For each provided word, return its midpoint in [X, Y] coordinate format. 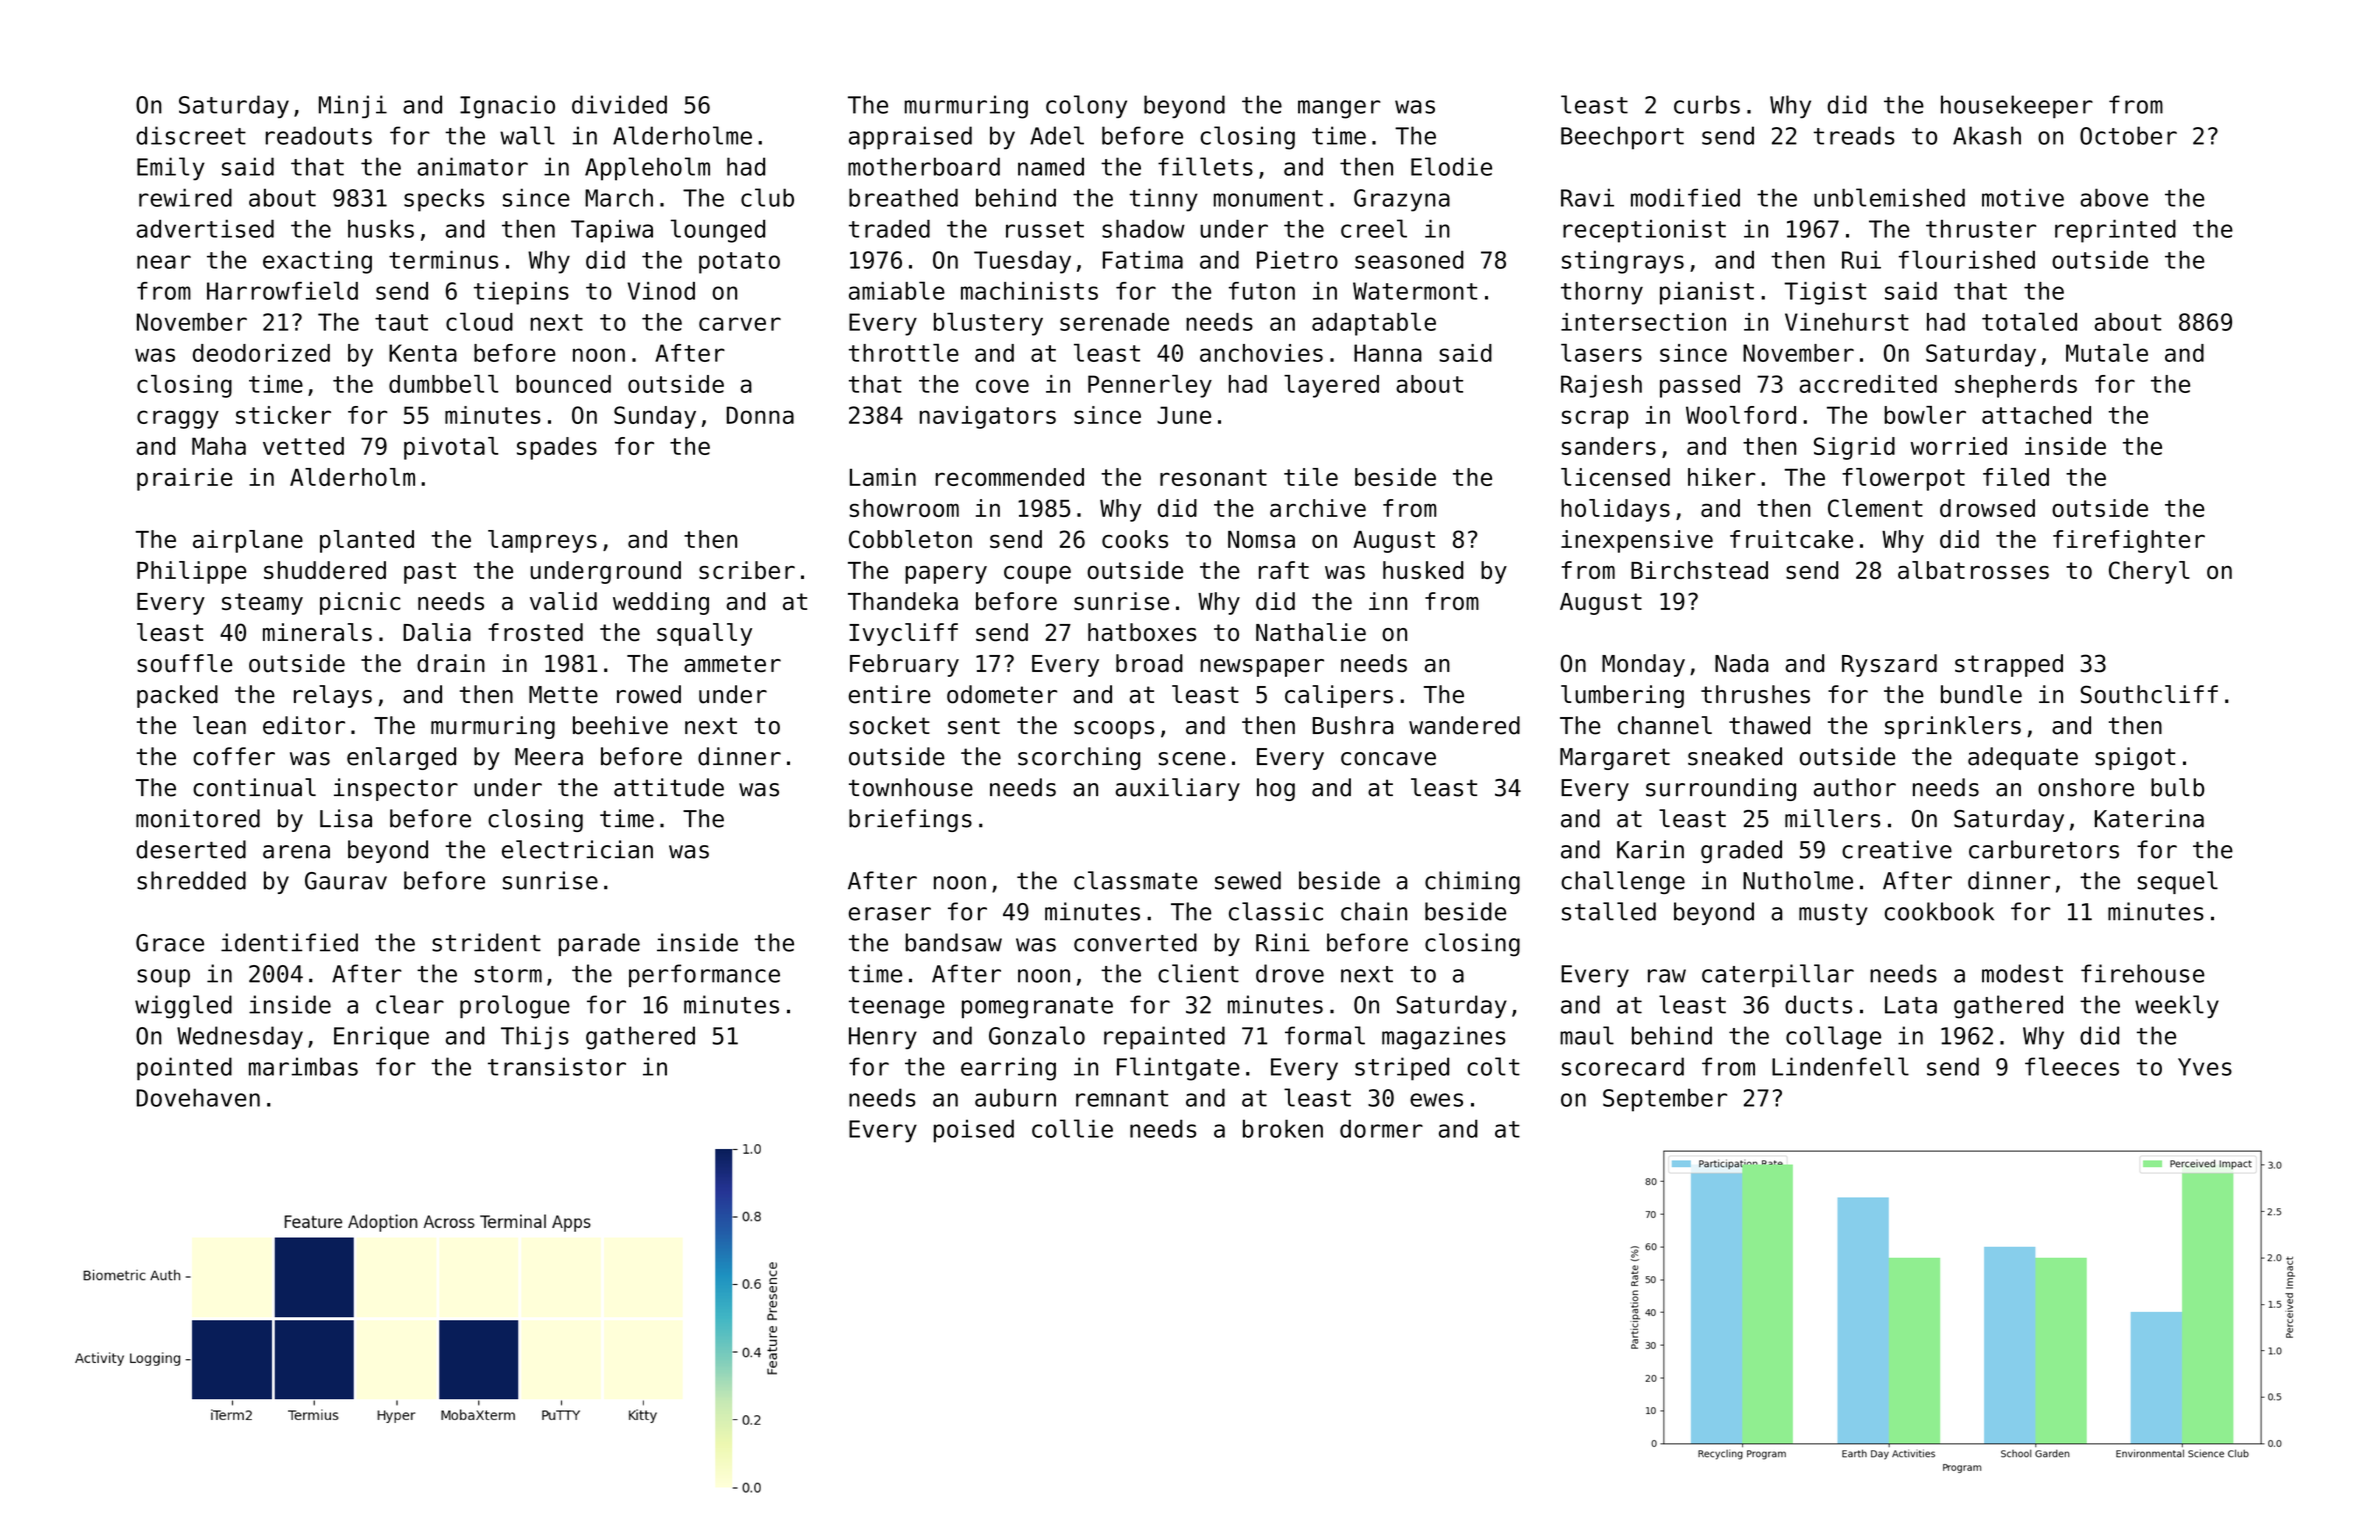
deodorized [261, 353]
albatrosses [1973, 570]
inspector [396, 789]
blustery [988, 324]
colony [1086, 106]
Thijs [535, 1037]
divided [619, 104]
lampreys [542, 541]
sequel [2178, 882]
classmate [1135, 880]
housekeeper [2017, 107]
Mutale [2107, 353]
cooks [1135, 539]
